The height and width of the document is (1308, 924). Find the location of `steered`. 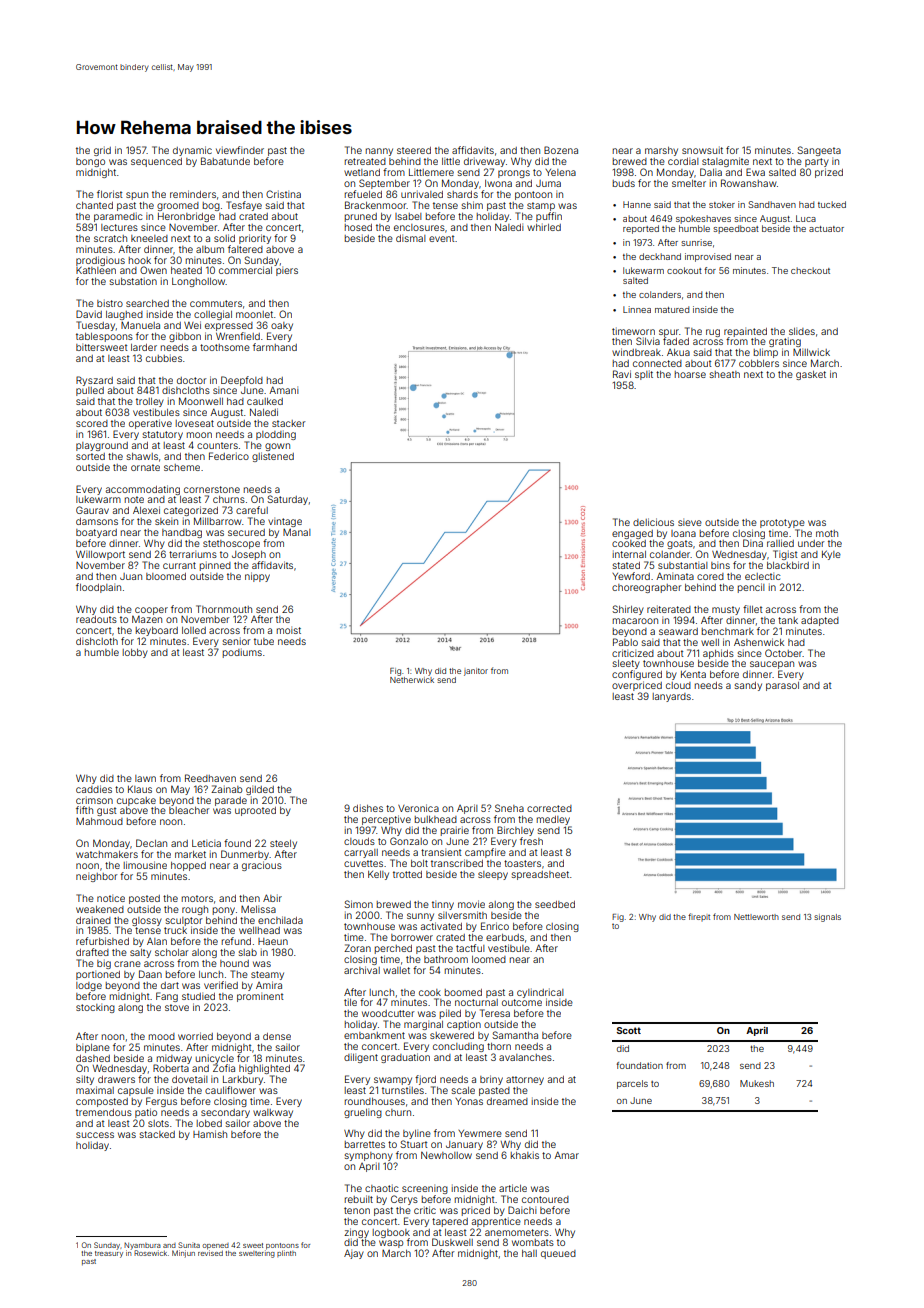

steered is located at coordinates (414, 150).
